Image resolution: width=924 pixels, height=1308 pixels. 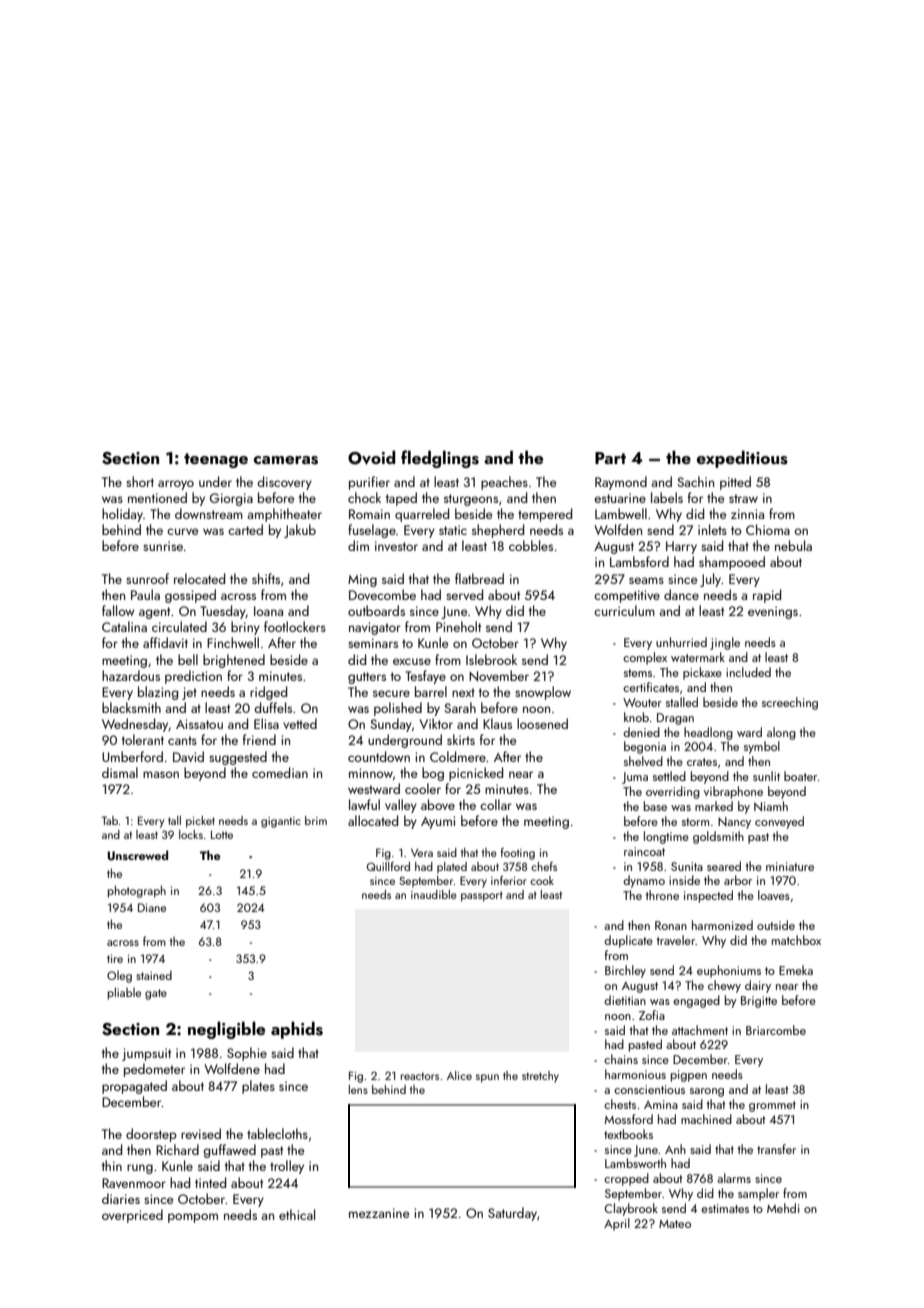 I want to click on Sunita, so click(x=687, y=866).
